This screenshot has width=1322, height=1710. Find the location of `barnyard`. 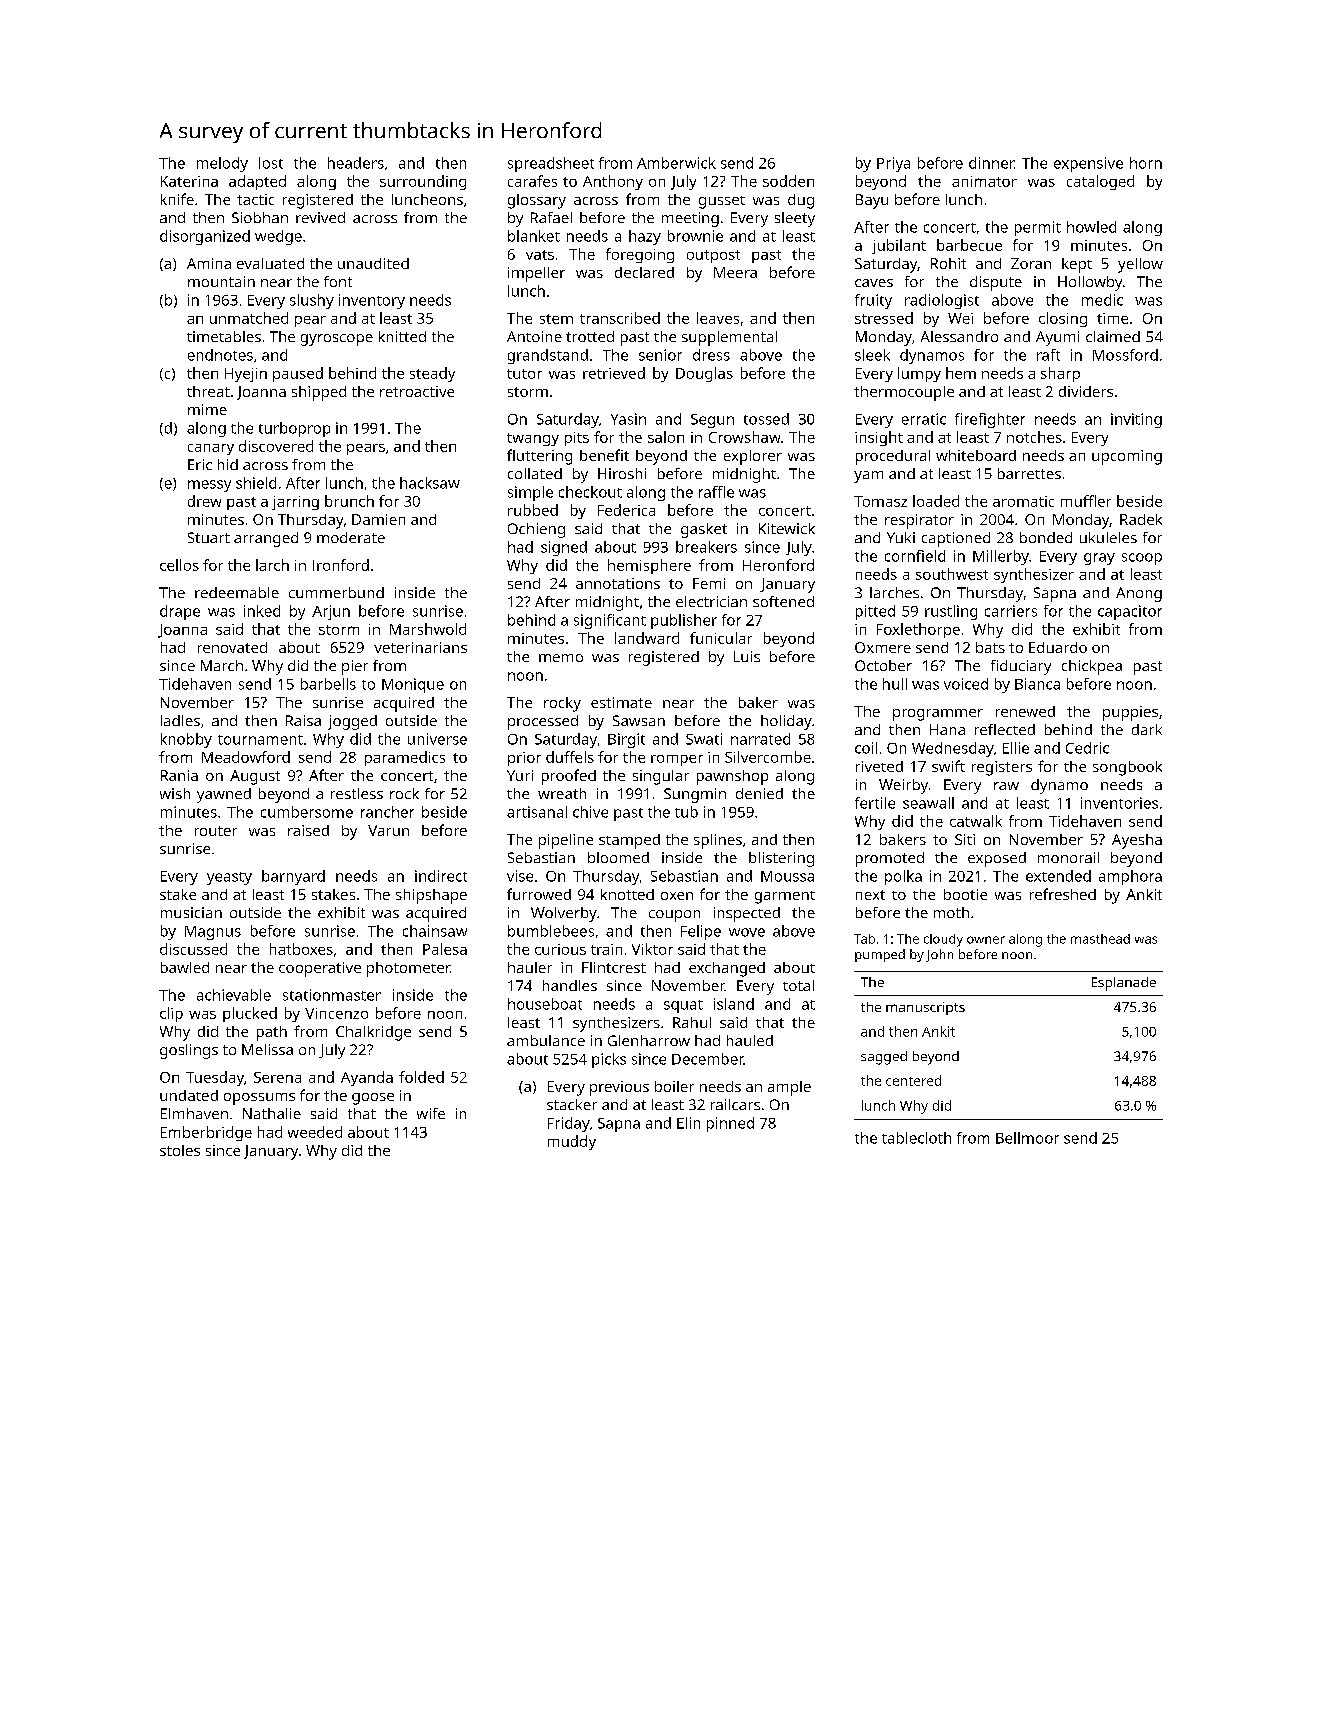

barnyard is located at coordinates (293, 877).
